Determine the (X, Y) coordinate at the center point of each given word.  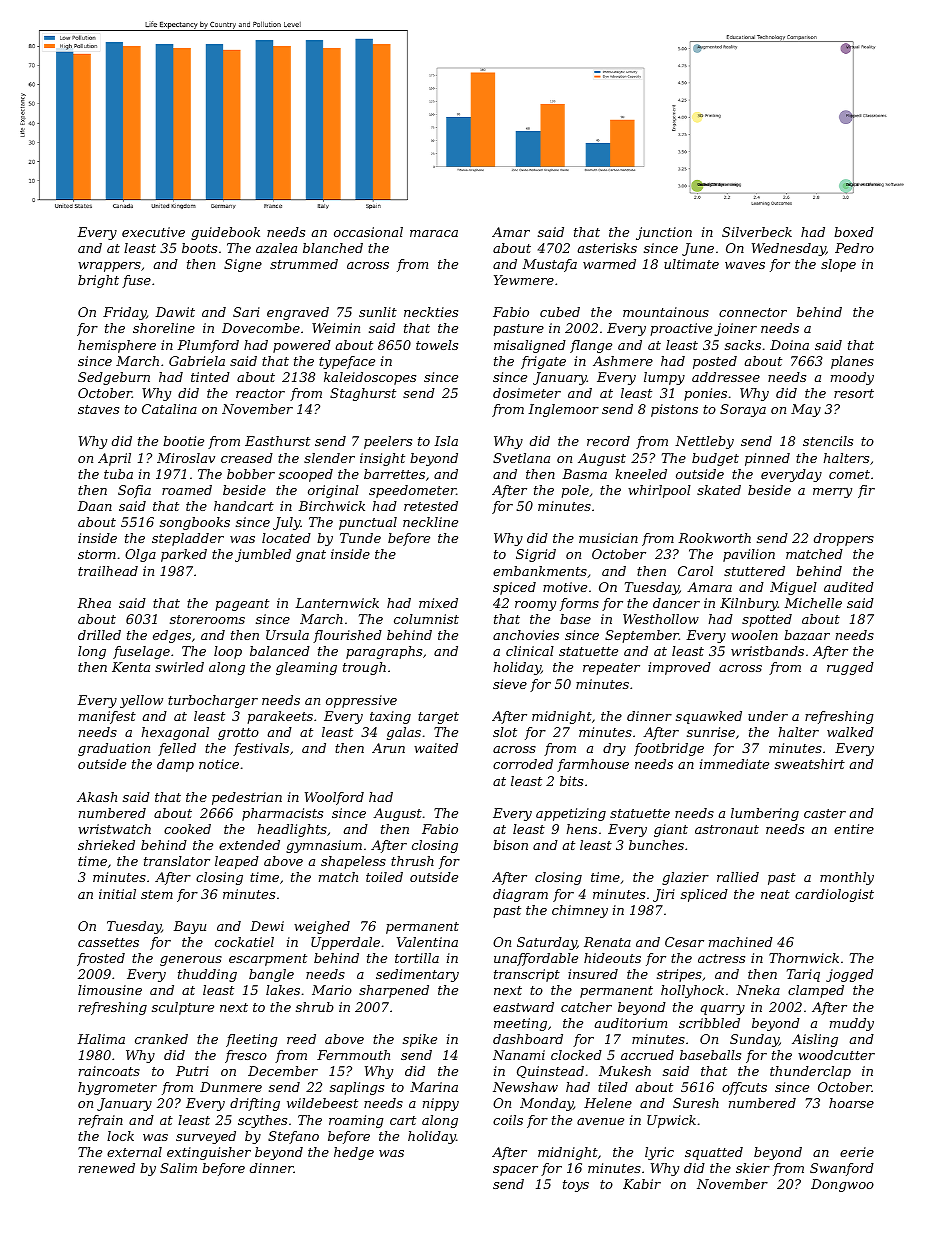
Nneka (758, 990)
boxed (854, 232)
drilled (99, 635)
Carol (695, 571)
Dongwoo (842, 1185)
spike (420, 1040)
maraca (434, 233)
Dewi (267, 926)
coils (508, 1120)
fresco (246, 1056)
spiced (514, 588)
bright (98, 281)
